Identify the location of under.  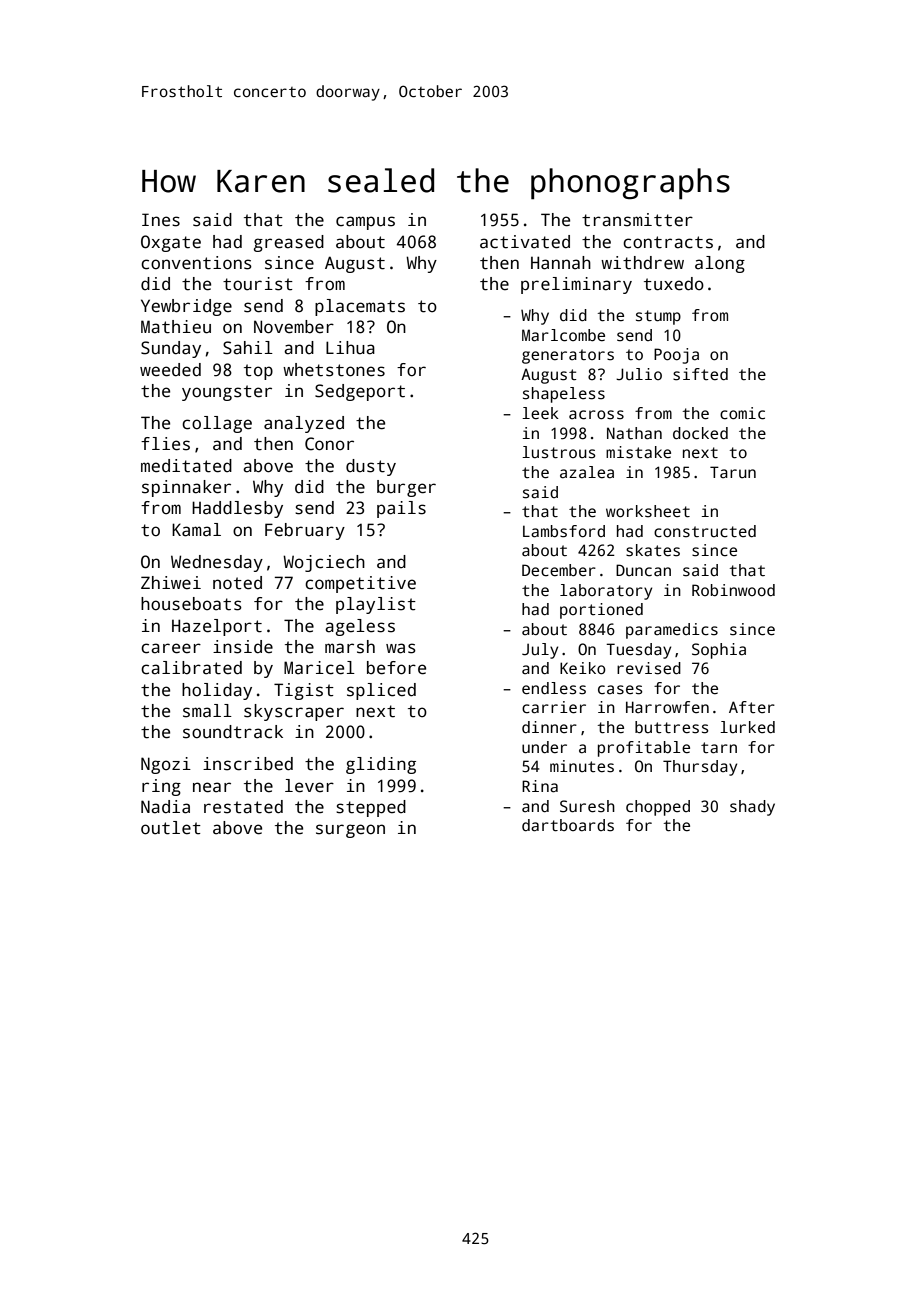
(544, 747).
